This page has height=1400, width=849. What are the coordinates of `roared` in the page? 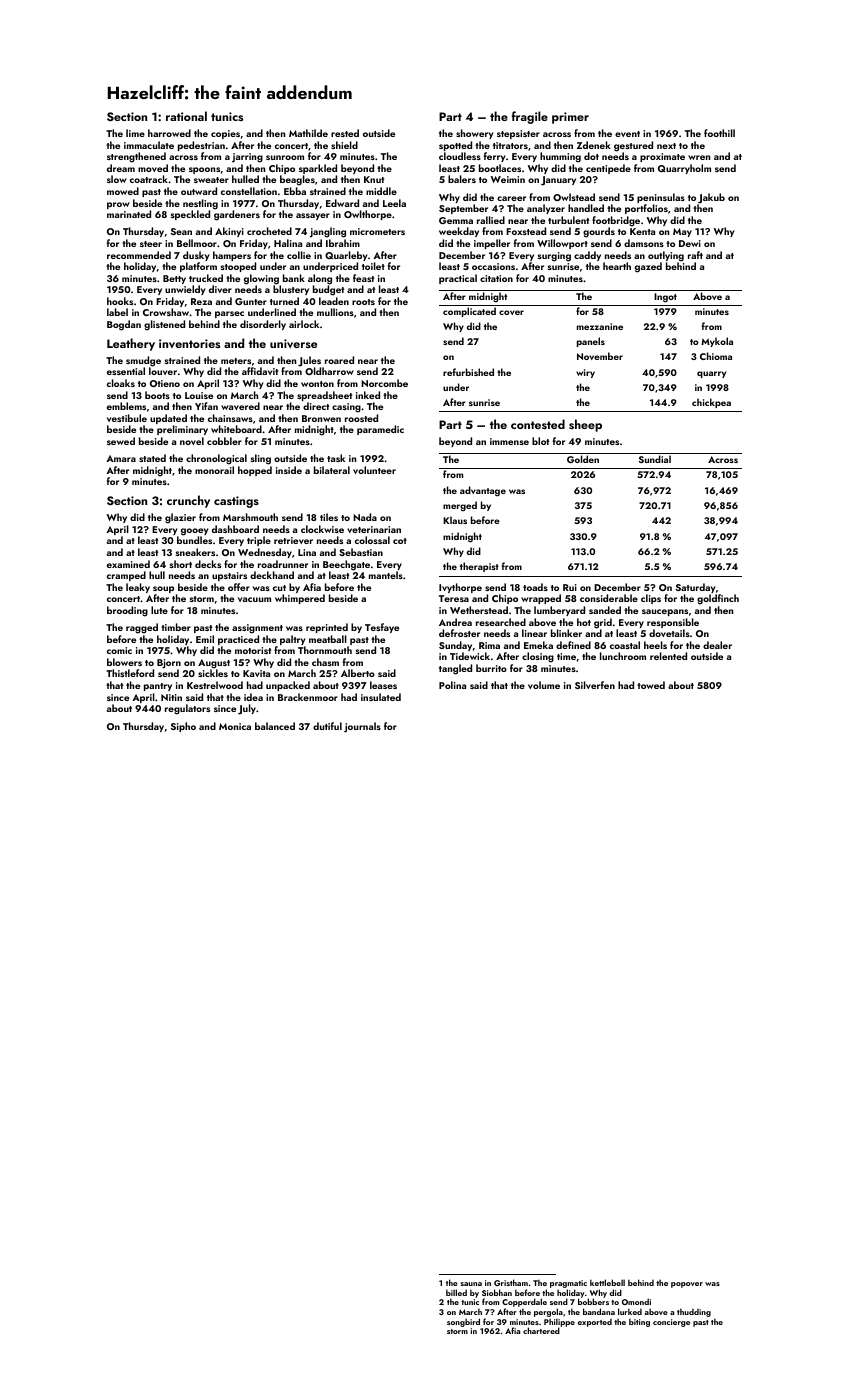 It's located at (339, 360).
